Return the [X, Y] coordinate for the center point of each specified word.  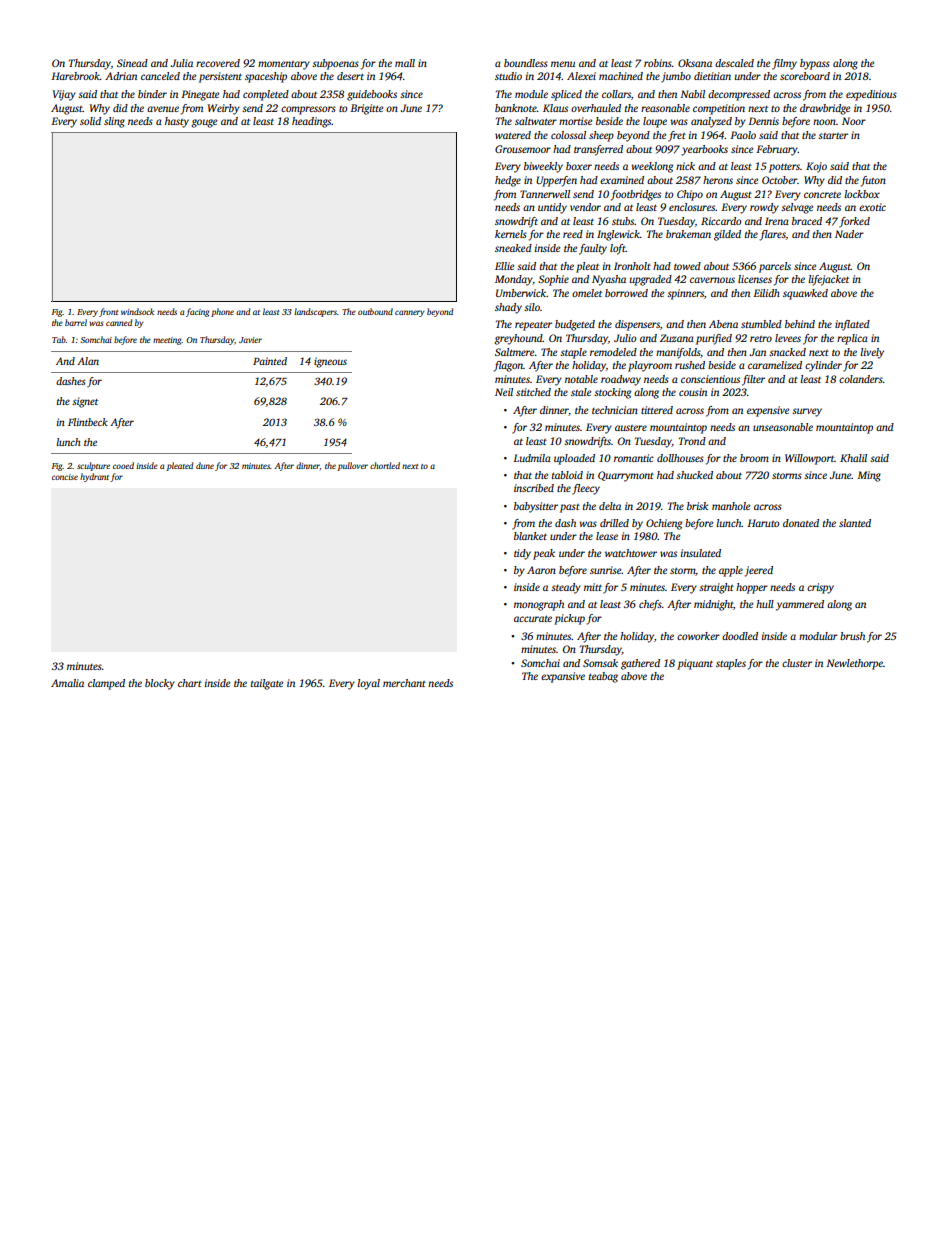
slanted [855, 523]
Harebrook [75, 76]
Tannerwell [545, 194]
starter [833, 136]
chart [190, 683]
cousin [693, 392]
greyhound [518, 339]
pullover [353, 466]
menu [563, 64]
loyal [368, 684]
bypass [815, 64]
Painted [270, 361]
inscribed [534, 488]
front [108, 312]
